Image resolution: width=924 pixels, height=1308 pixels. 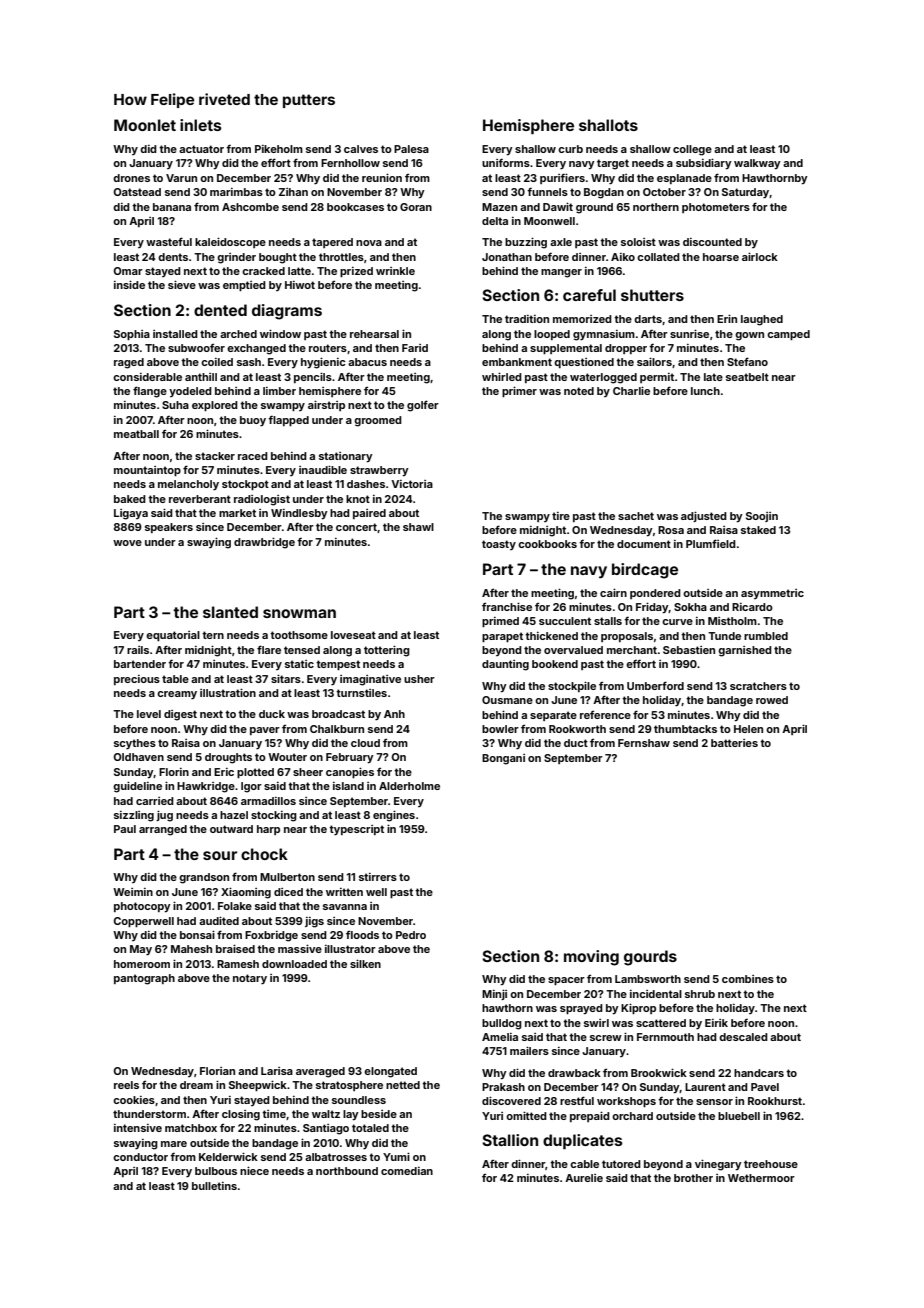 What do you see at coordinates (356, 830) in the screenshot?
I see `typescript` at bounding box center [356, 830].
